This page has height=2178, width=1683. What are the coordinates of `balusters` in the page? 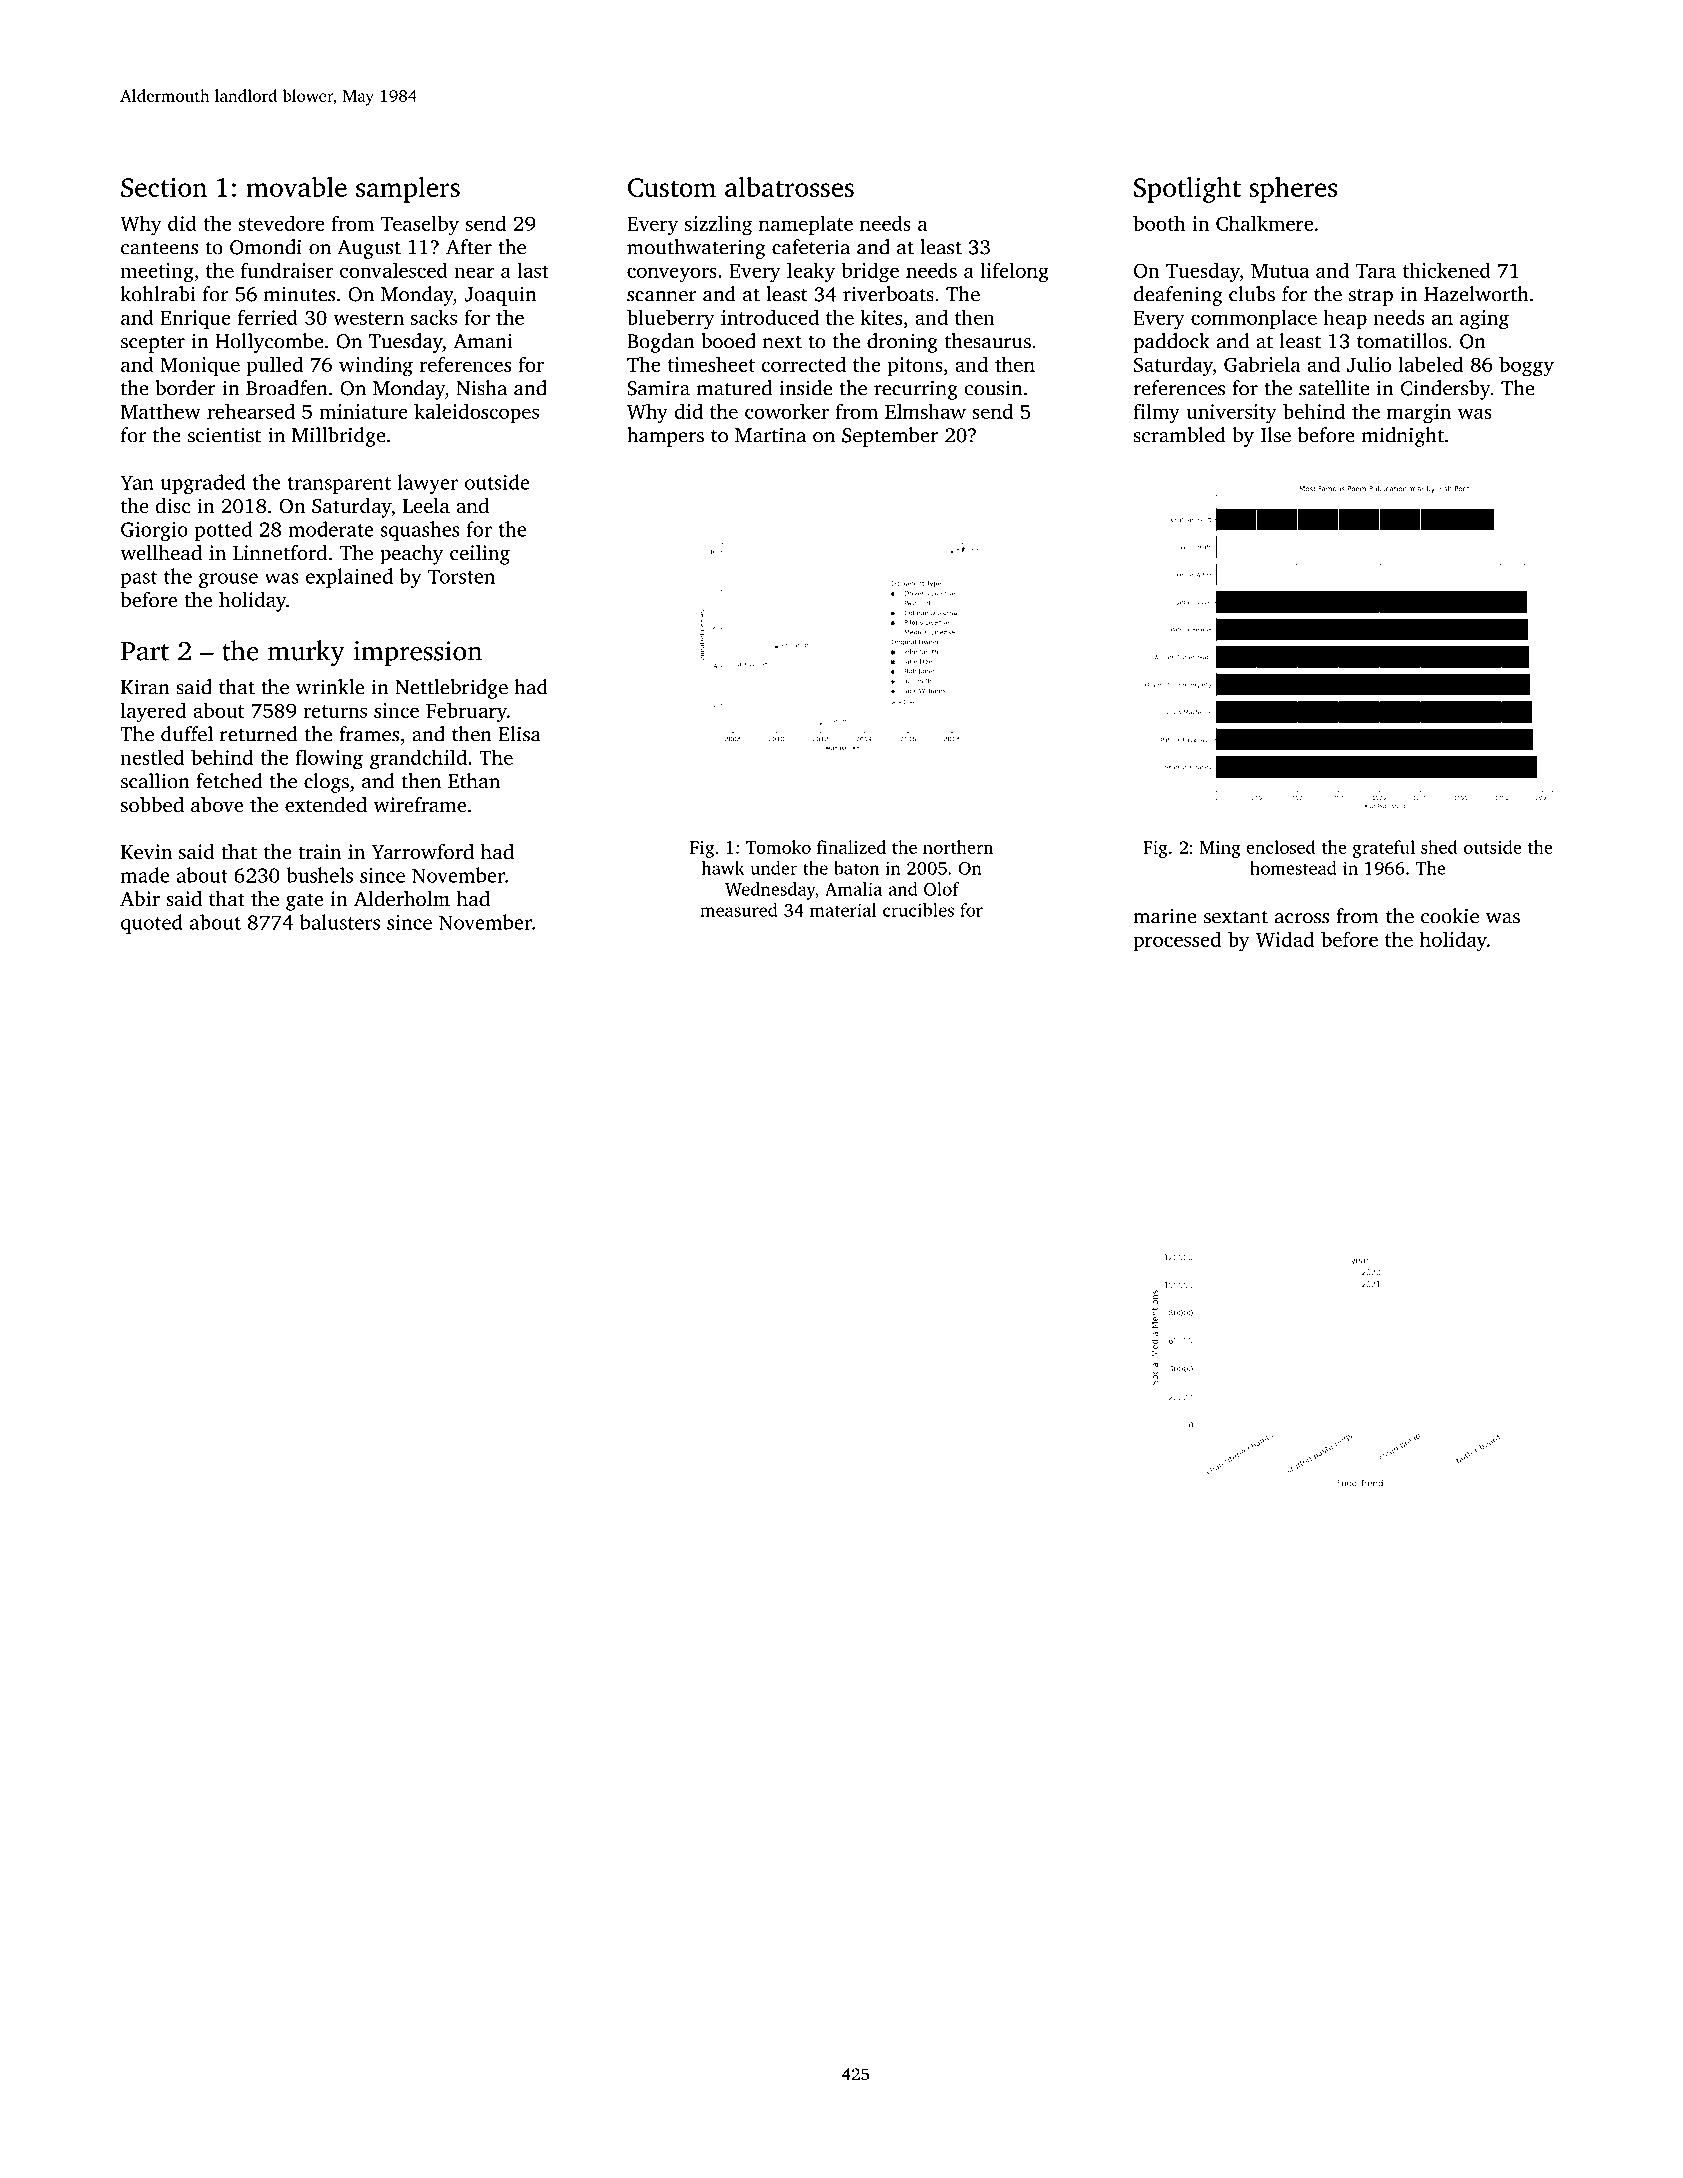 It's located at (340, 922).
